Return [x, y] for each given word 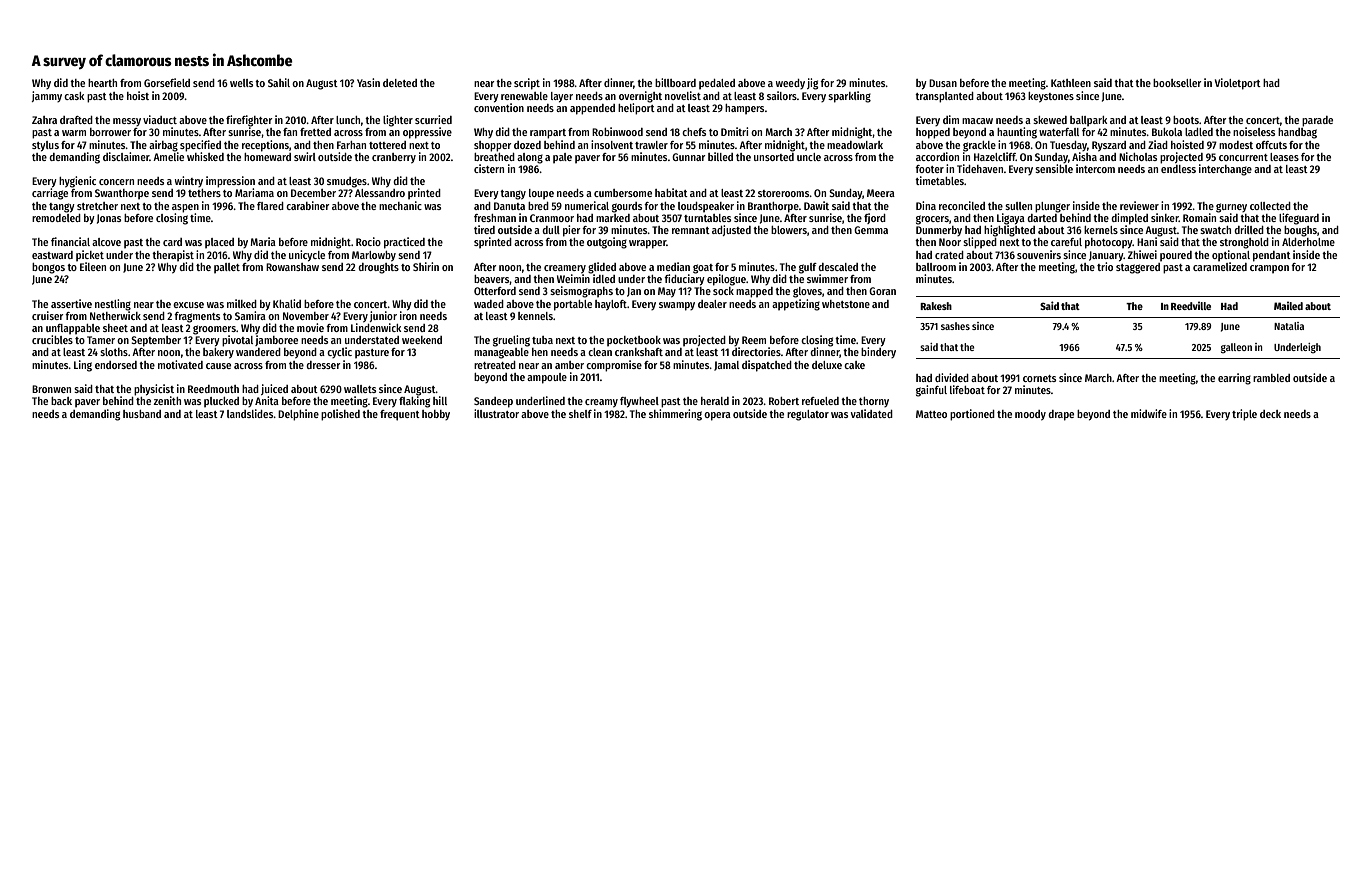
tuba [542, 340]
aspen [185, 208]
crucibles [52, 339]
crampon [1269, 269]
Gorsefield [167, 82]
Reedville [1191, 305]
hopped [933, 133]
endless [1178, 169]
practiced [404, 243]
